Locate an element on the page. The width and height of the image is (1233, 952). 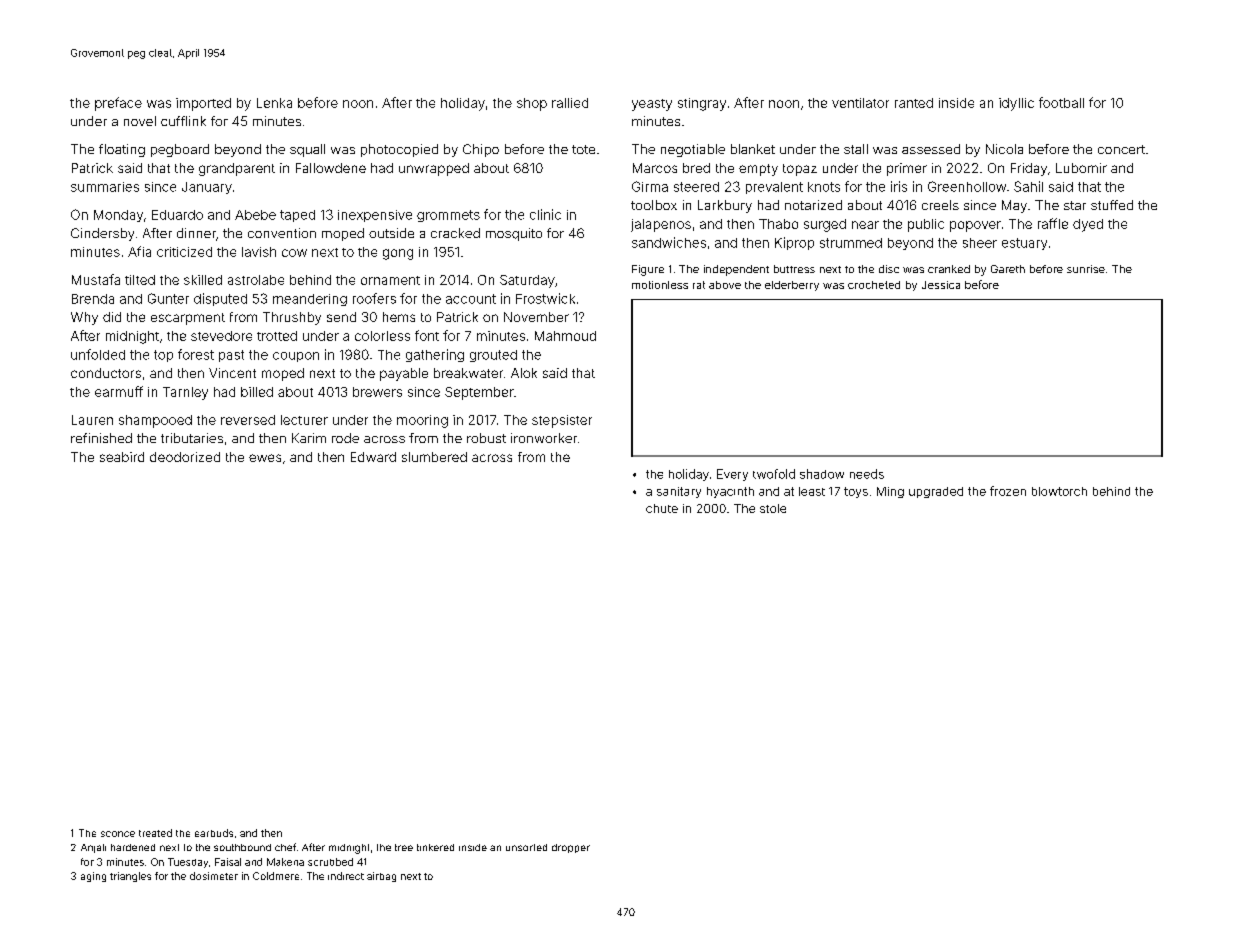
Alok is located at coordinates (524, 373).
